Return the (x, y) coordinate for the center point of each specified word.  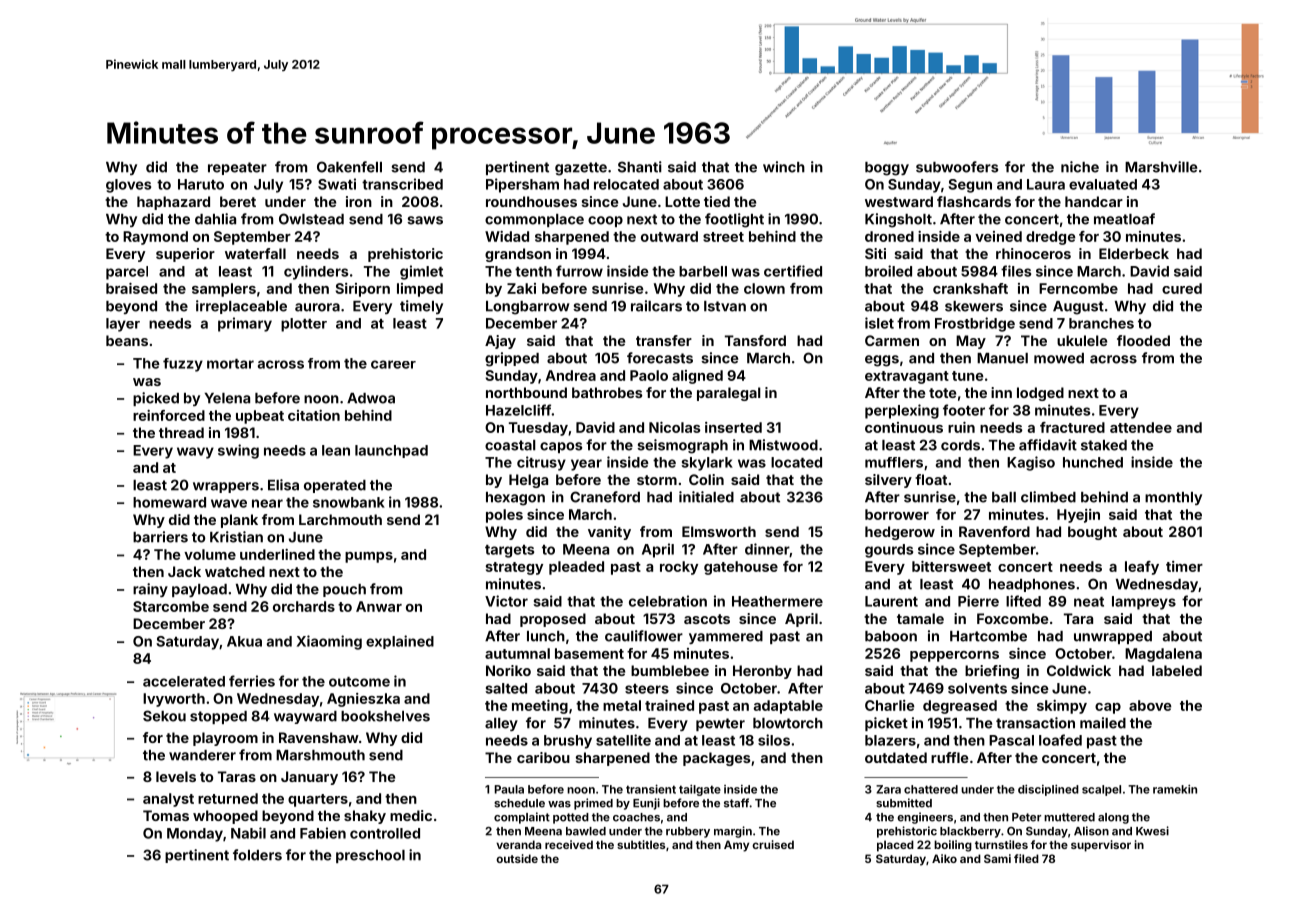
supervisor (1101, 846)
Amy (736, 846)
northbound (526, 392)
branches (1101, 323)
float (931, 479)
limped (420, 290)
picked (156, 399)
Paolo (649, 375)
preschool (370, 856)
